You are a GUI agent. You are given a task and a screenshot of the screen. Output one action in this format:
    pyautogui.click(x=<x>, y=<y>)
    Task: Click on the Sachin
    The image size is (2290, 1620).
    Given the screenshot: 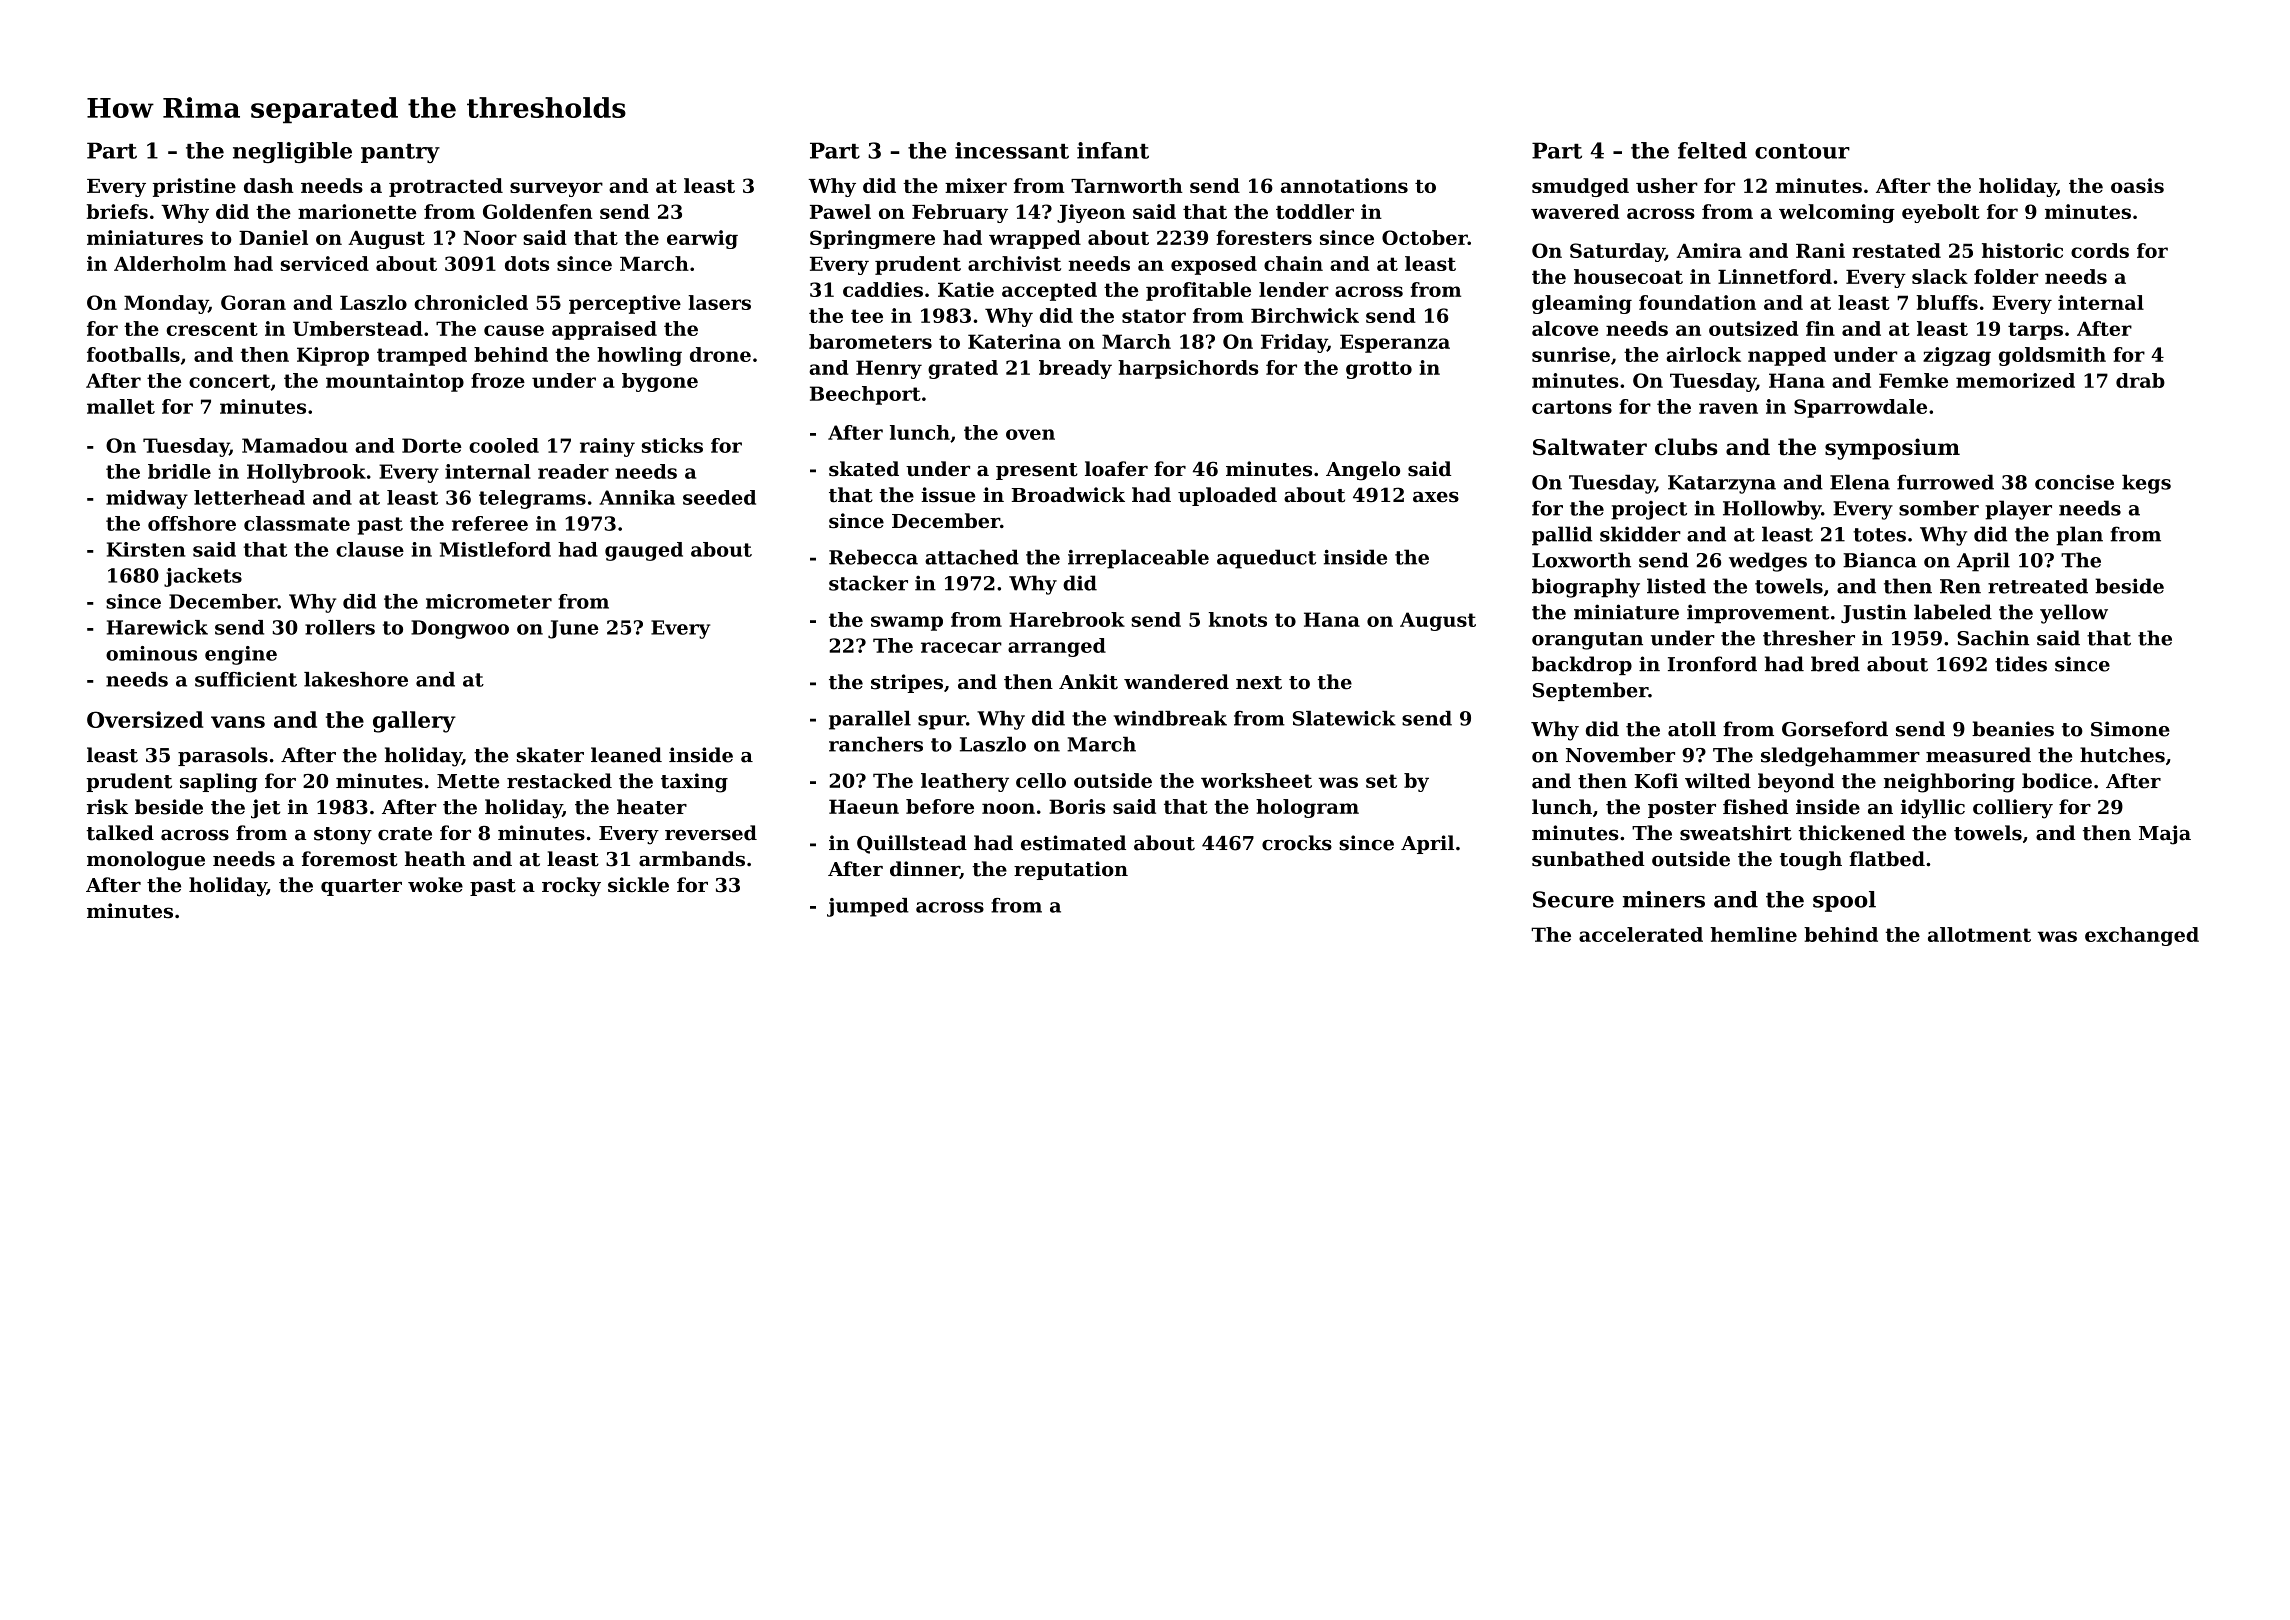 What is the action you would take?
    pyautogui.click(x=1993, y=638)
